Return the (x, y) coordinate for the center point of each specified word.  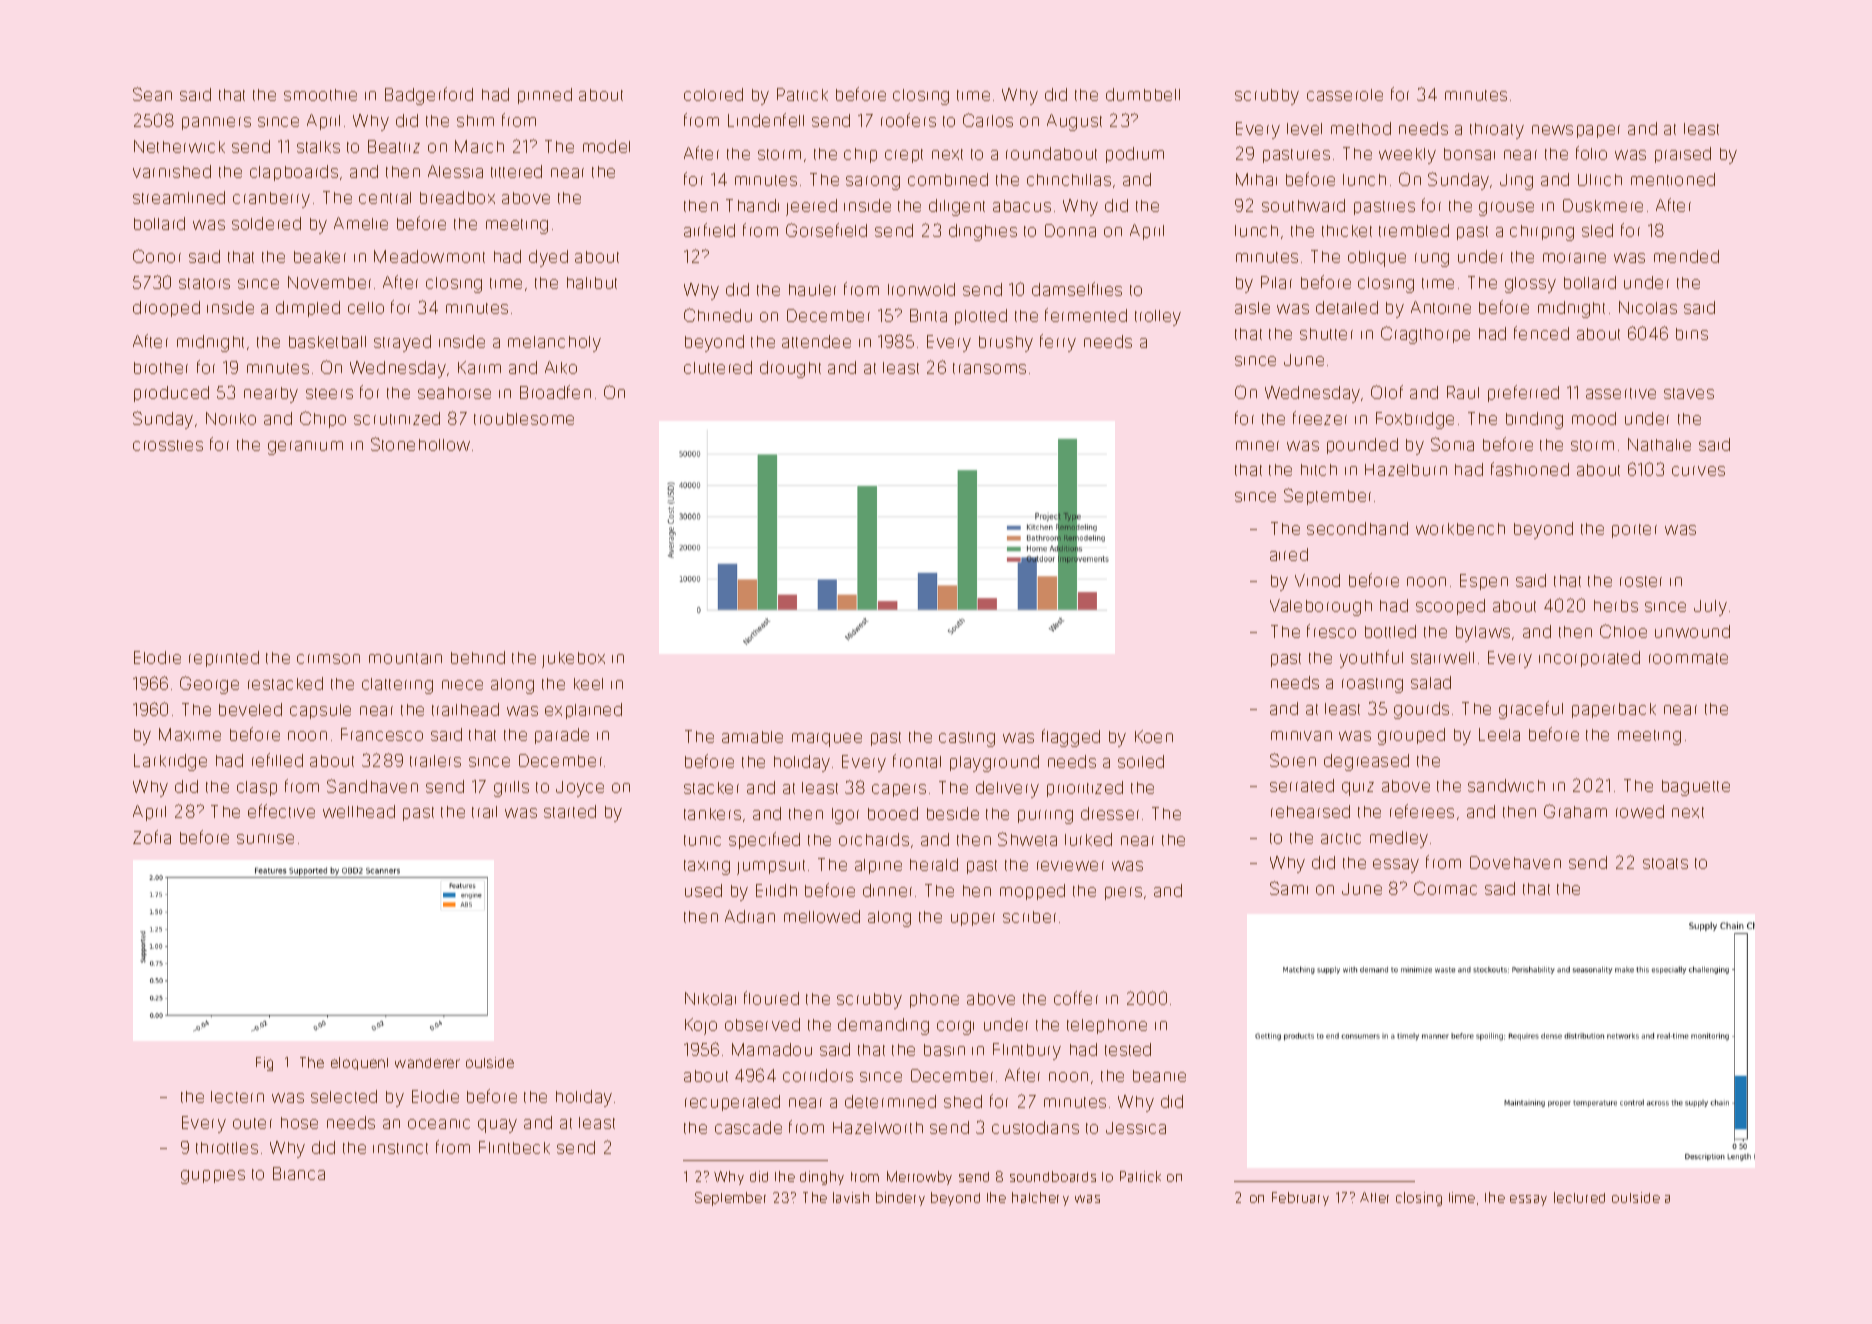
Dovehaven (1515, 862)
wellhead (359, 811)
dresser (1110, 813)
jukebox (573, 660)
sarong (873, 183)
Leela (1499, 734)
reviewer (1070, 866)
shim (475, 121)
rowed (1640, 811)
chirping (1542, 233)
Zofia (152, 837)
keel (588, 684)
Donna (1070, 230)
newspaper (1576, 131)
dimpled (308, 309)
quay (497, 1126)
